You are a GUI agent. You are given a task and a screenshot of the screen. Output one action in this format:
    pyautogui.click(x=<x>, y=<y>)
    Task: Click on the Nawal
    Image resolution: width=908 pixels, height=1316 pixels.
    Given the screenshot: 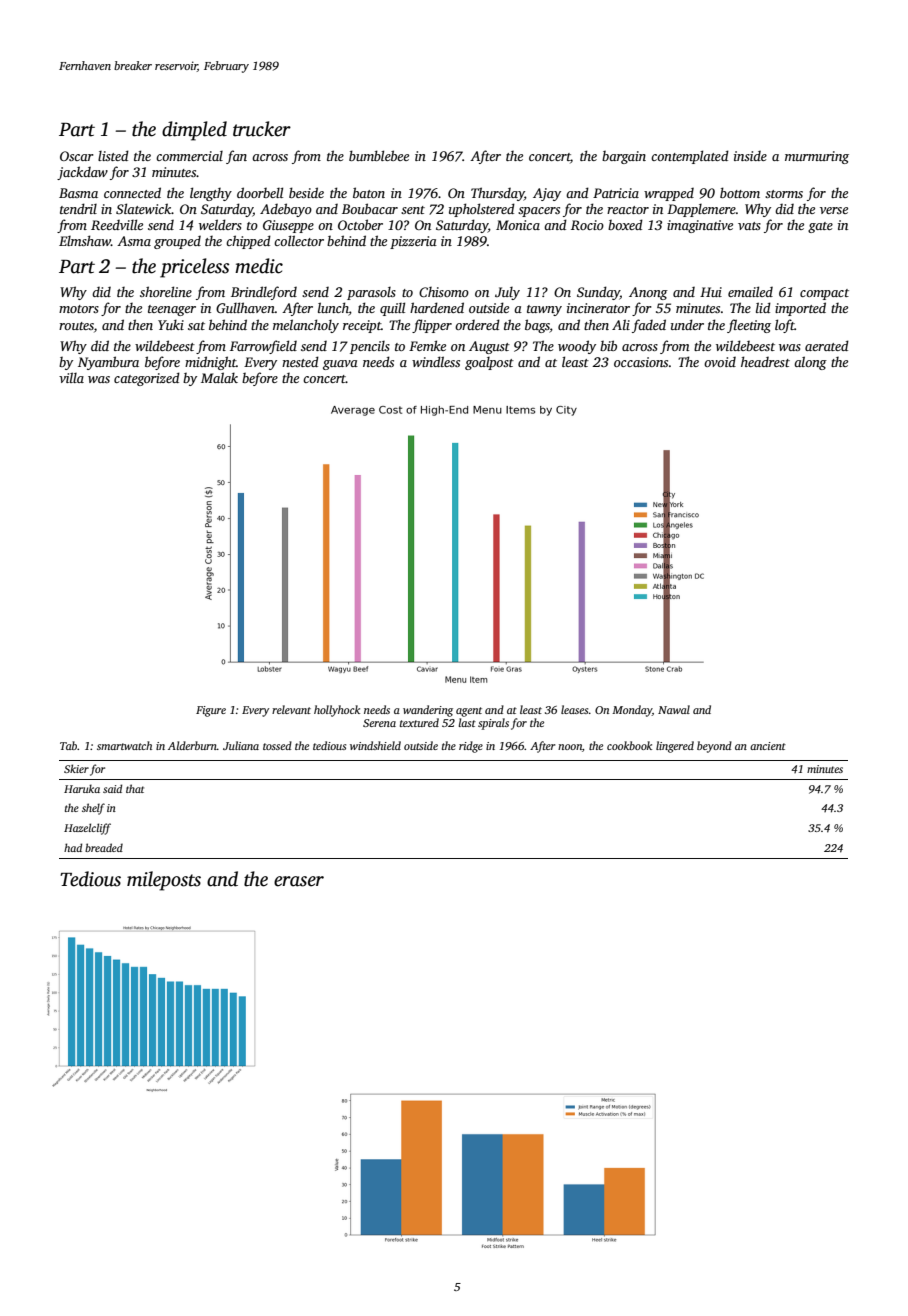 What is the action you would take?
    pyautogui.click(x=674, y=709)
